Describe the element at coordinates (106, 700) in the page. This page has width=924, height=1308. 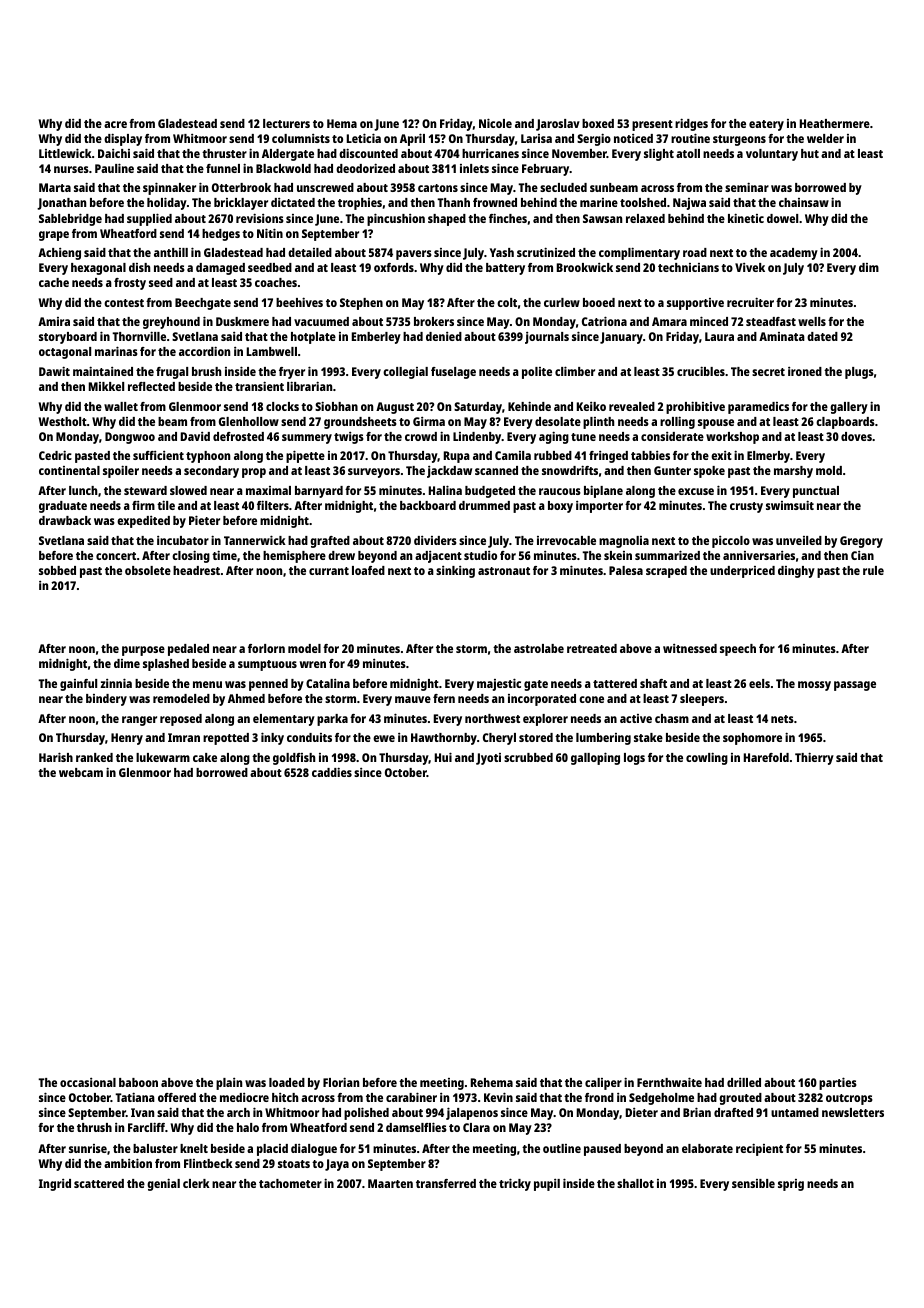
I see `bindery` at that location.
